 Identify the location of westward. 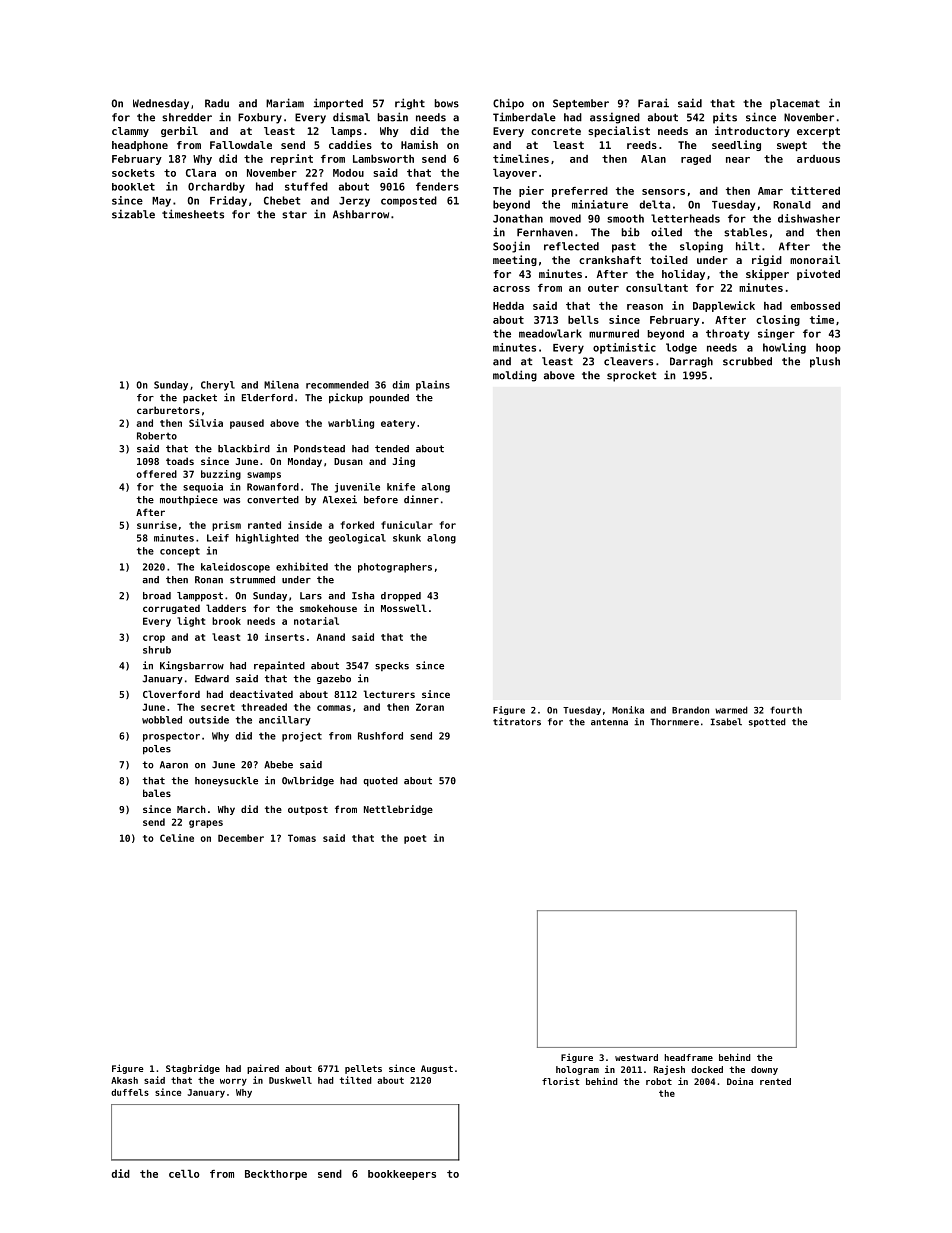
(636, 1057).
